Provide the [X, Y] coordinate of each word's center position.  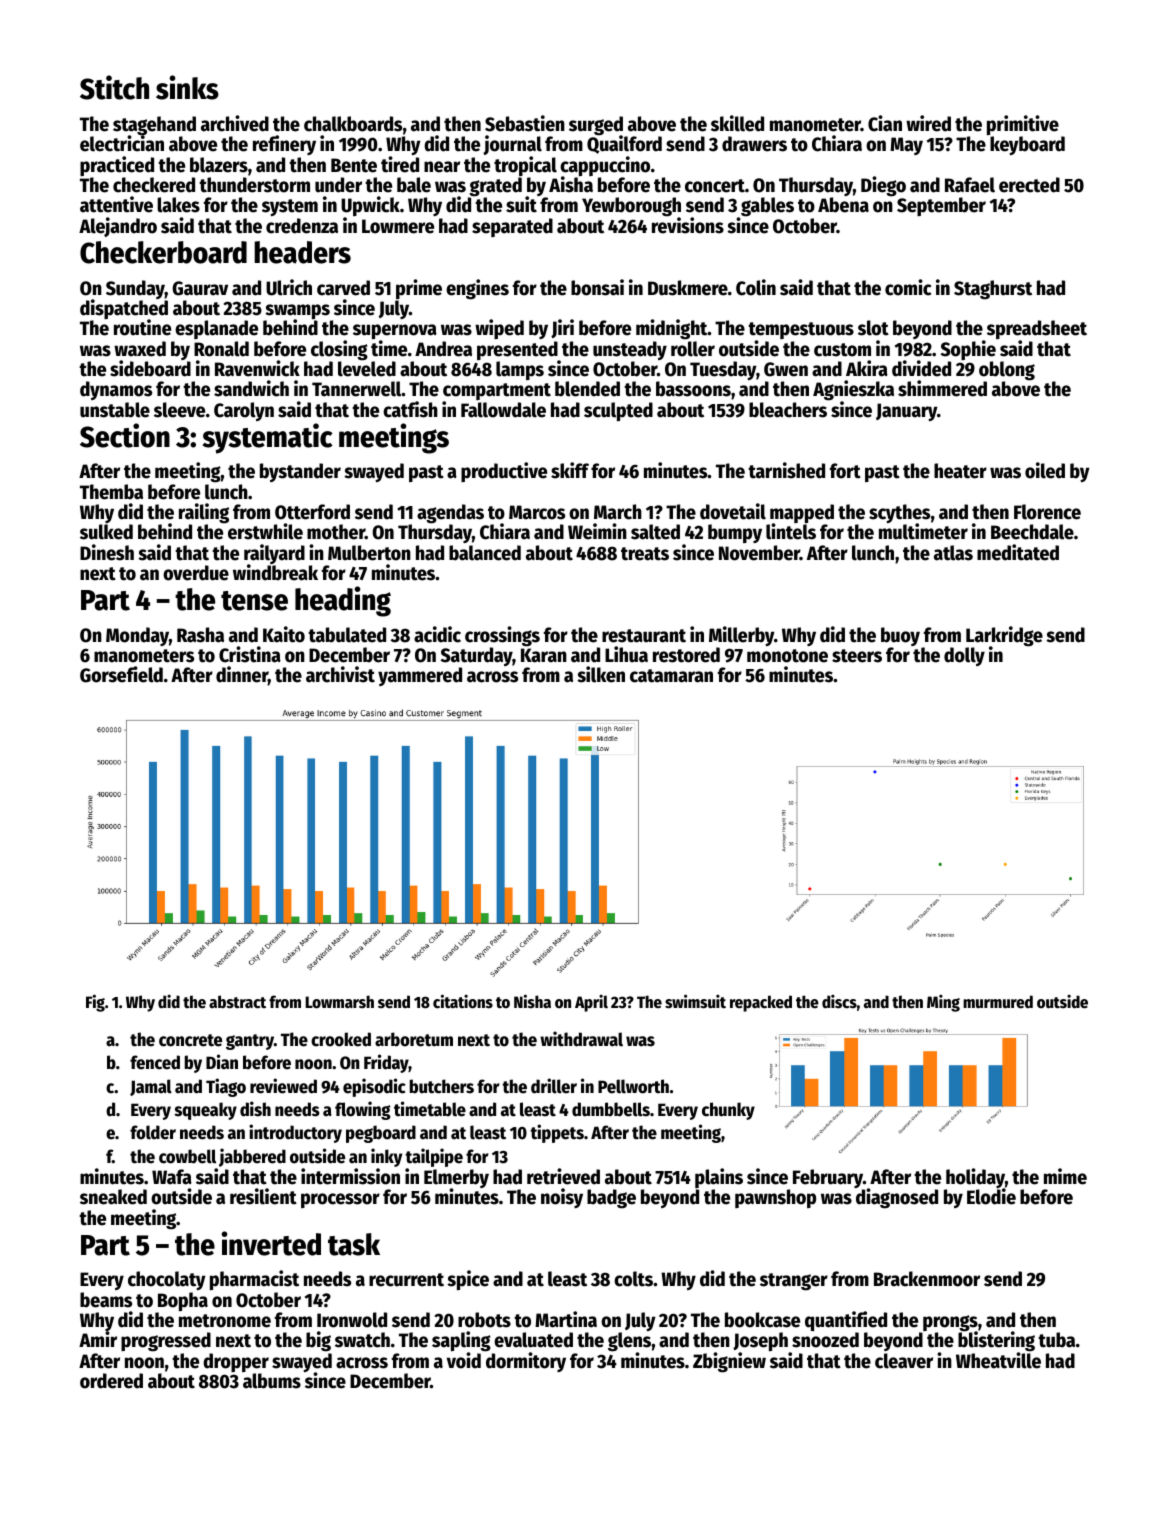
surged [596, 126]
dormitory [526, 1362]
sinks [187, 87]
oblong [1007, 371]
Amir [98, 1339]
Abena [843, 205]
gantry [250, 1042]
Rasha [200, 635]
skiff [570, 470]
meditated [1018, 552]
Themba [111, 492]
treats [645, 554]
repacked [761, 1003]
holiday [975, 1178]
